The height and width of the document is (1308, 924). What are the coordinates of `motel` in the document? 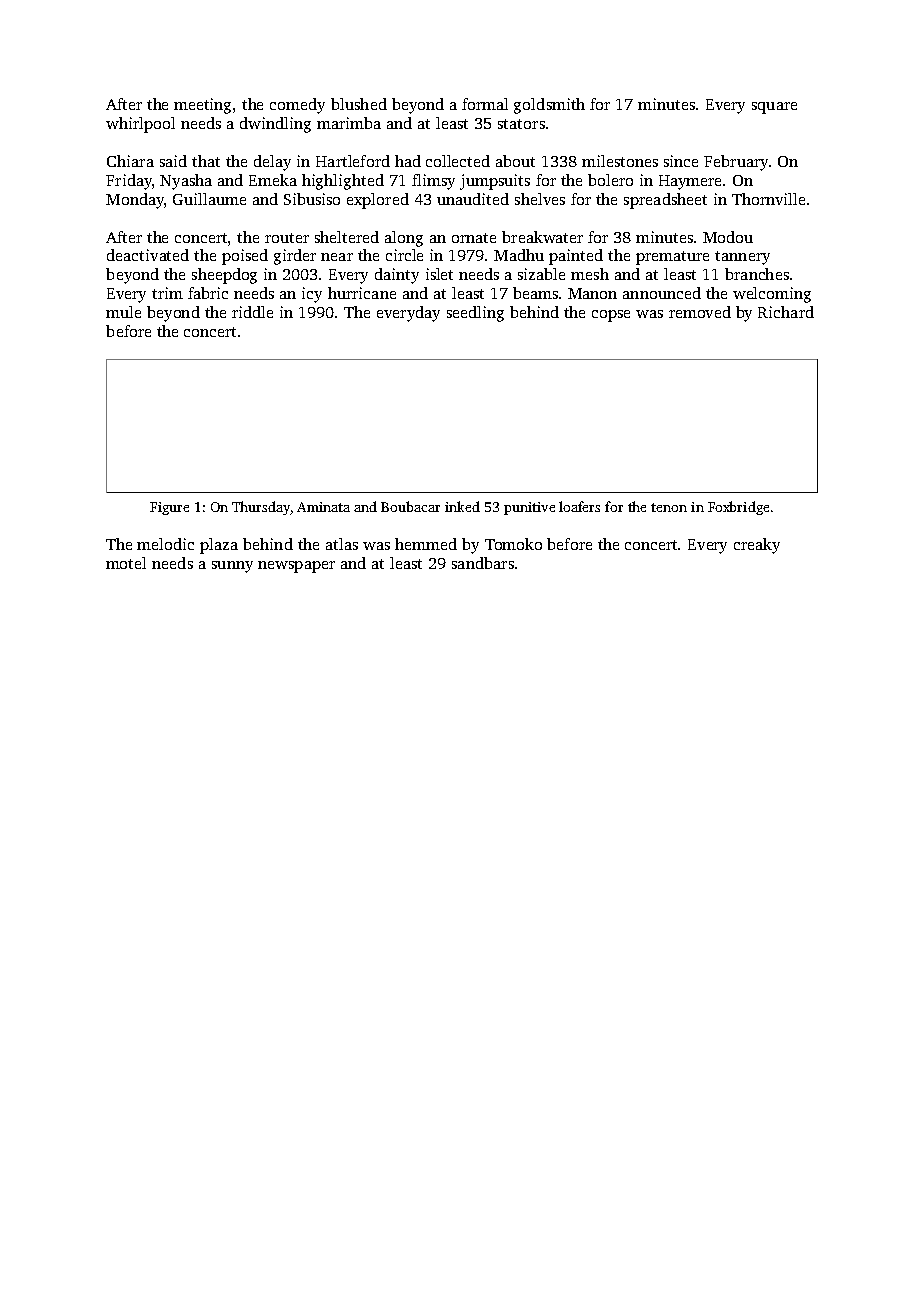 It's located at (126, 563).
